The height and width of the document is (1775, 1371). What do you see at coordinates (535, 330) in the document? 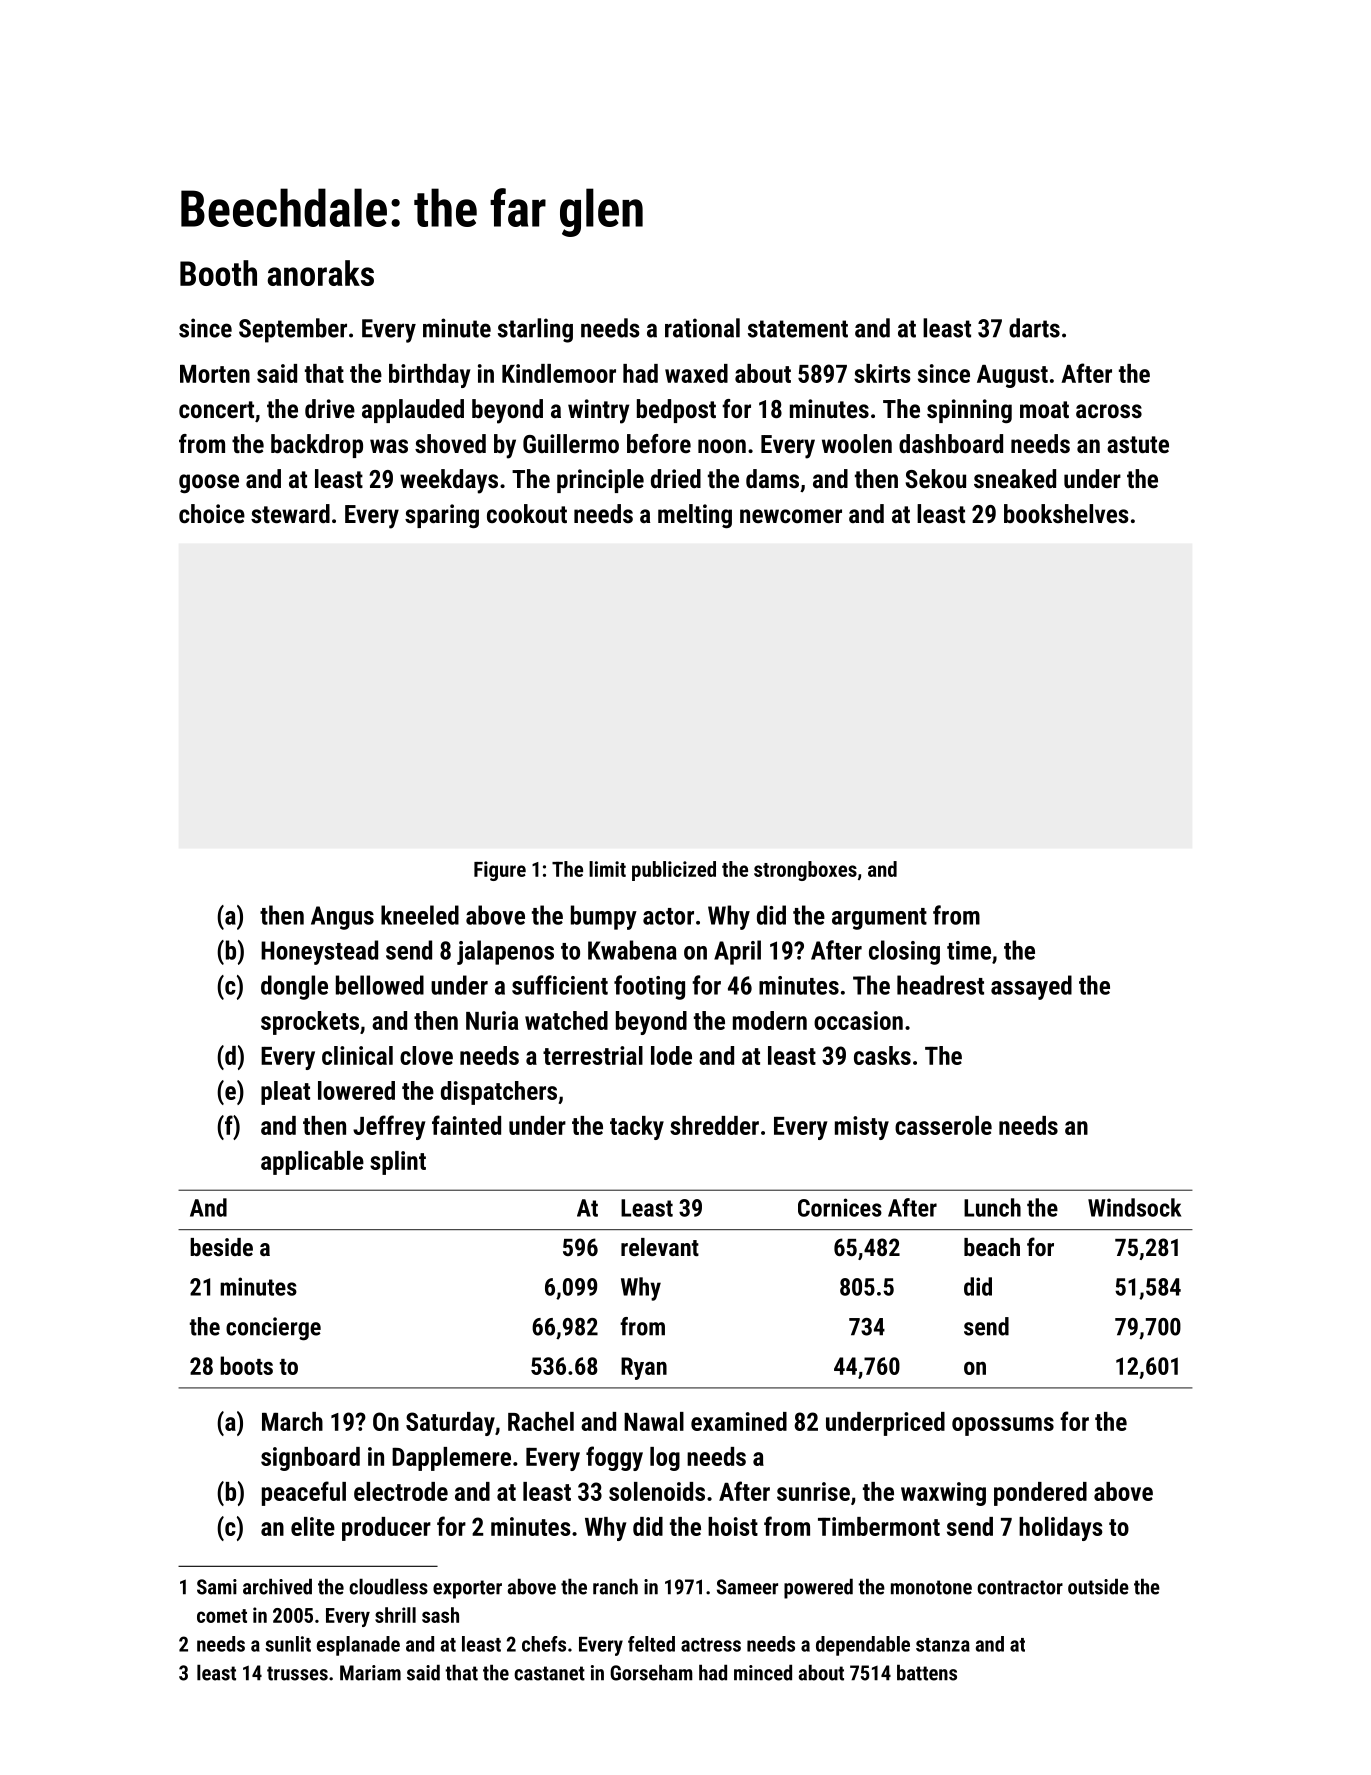
I see `starling` at bounding box center [535, 330].
